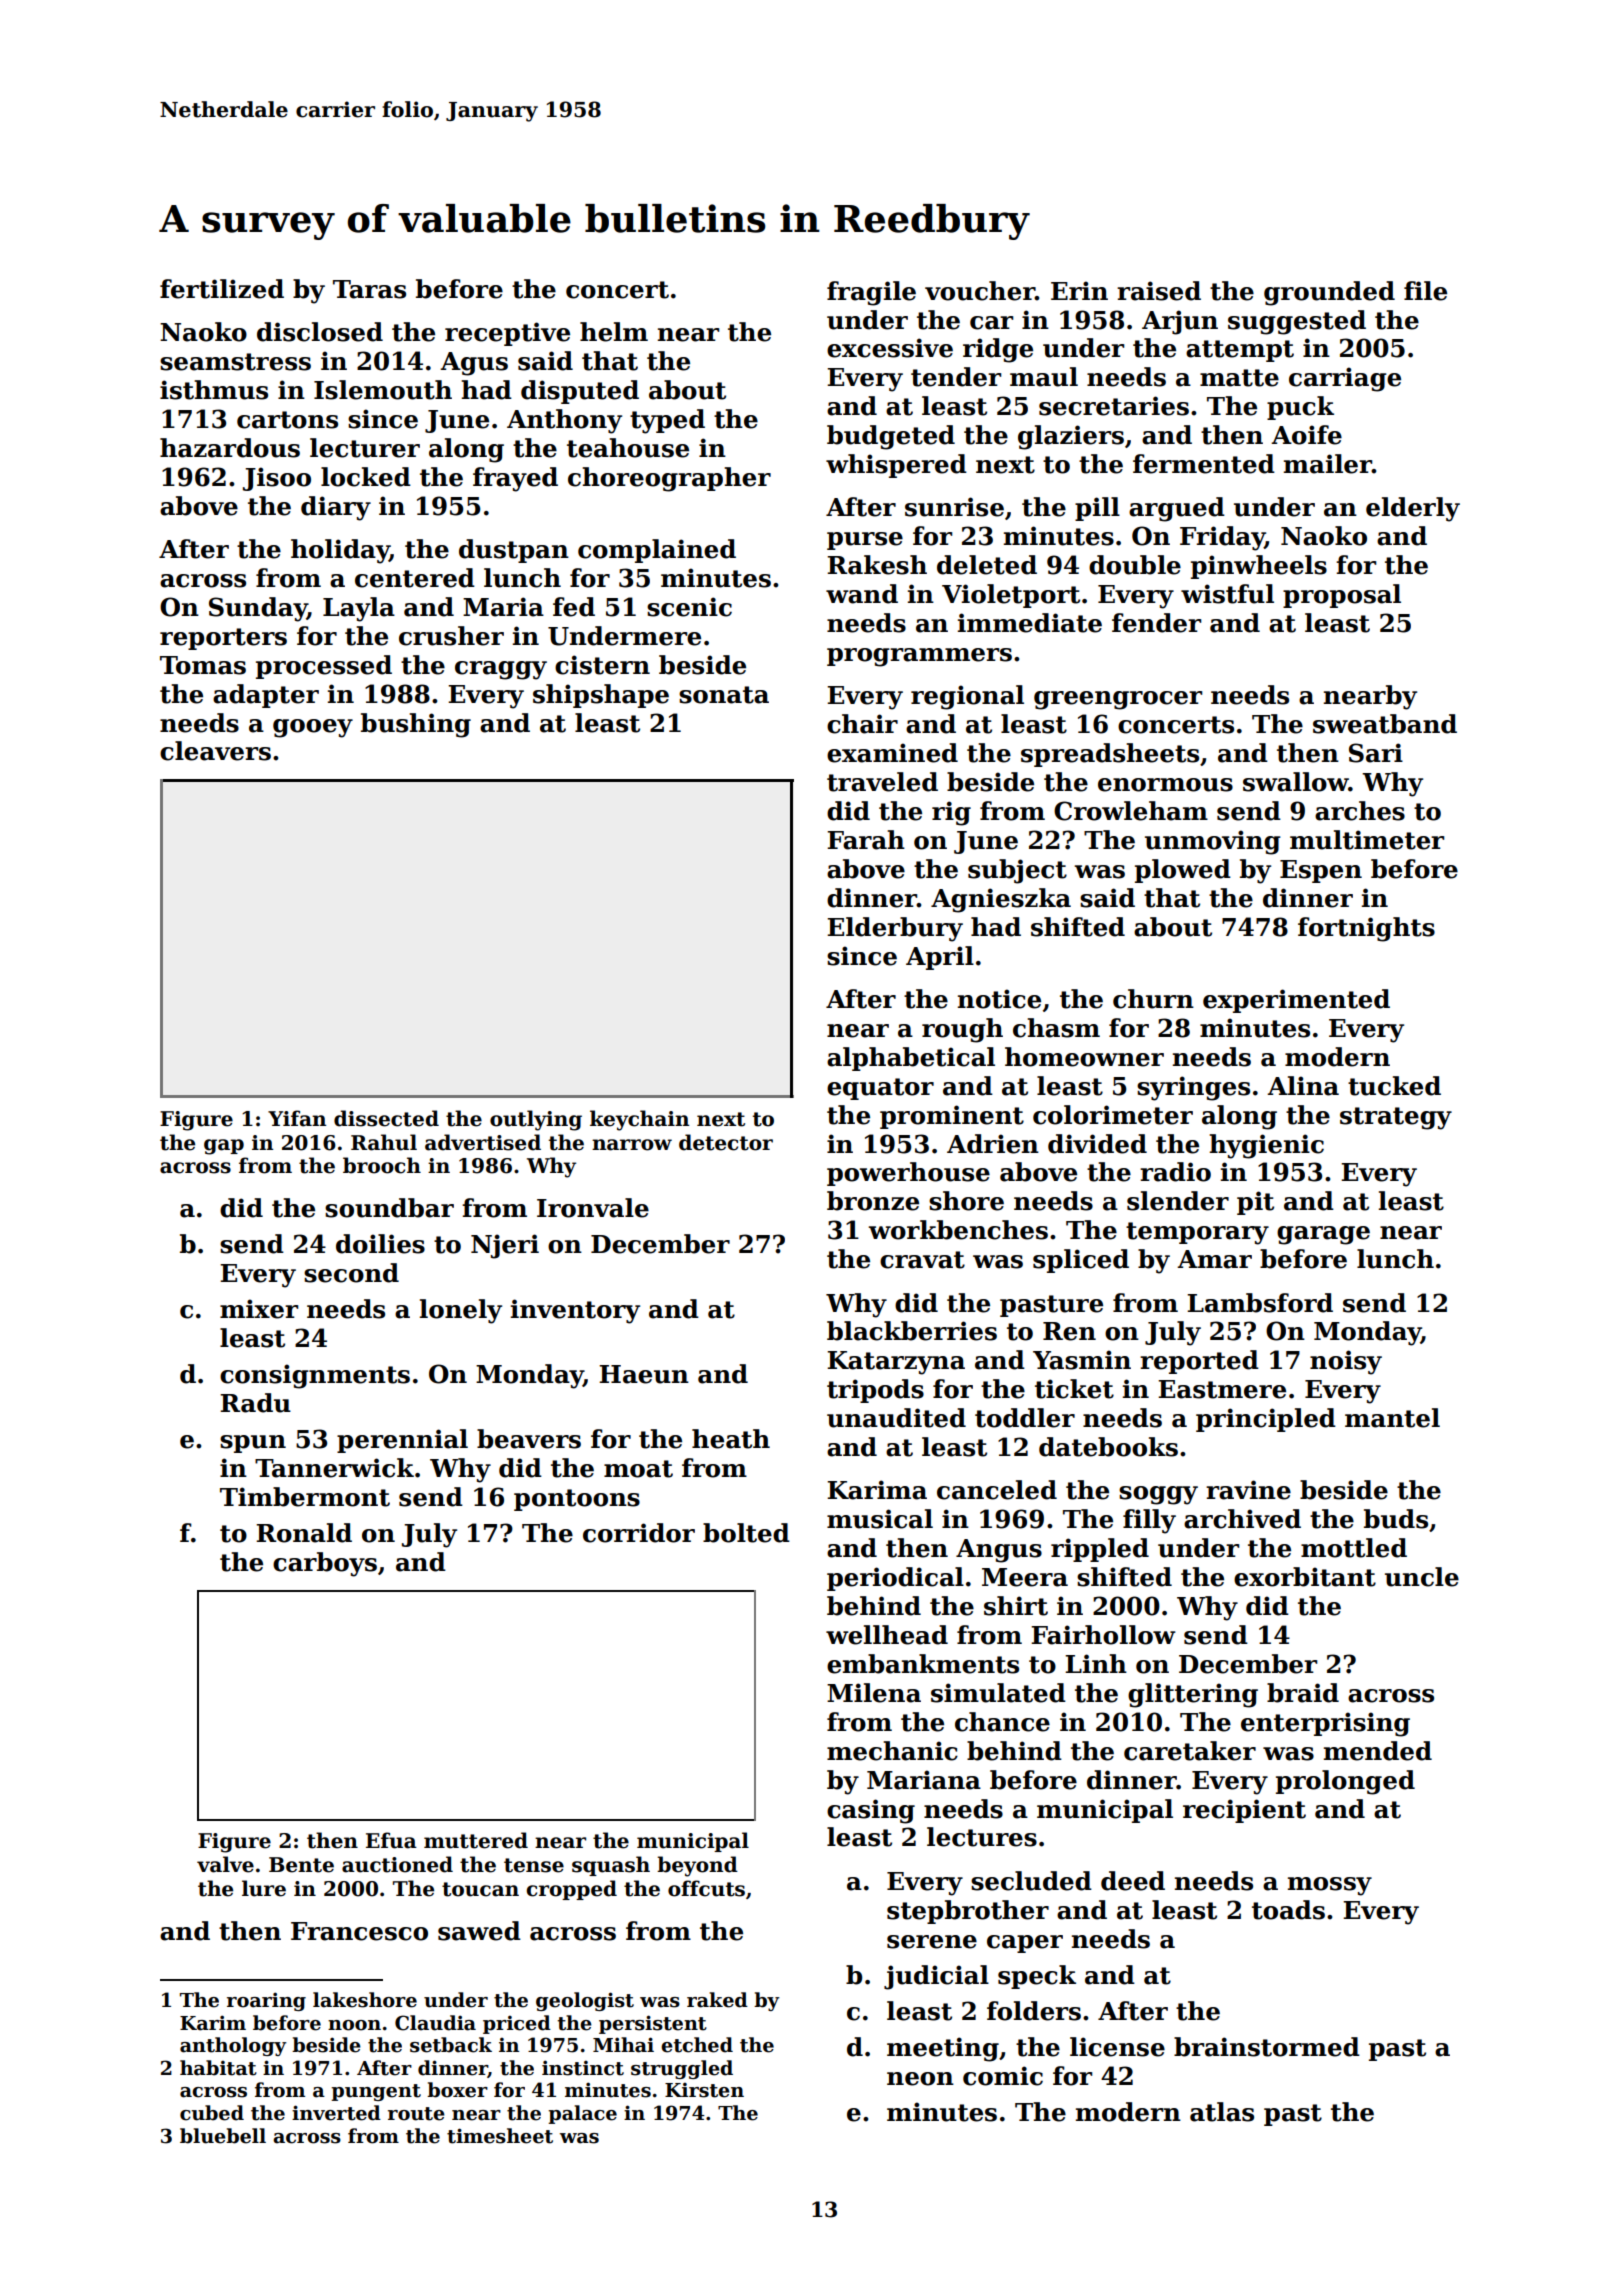 The image size is (1620, 2292). I want to click on wellhead, so click(887, 1635).
